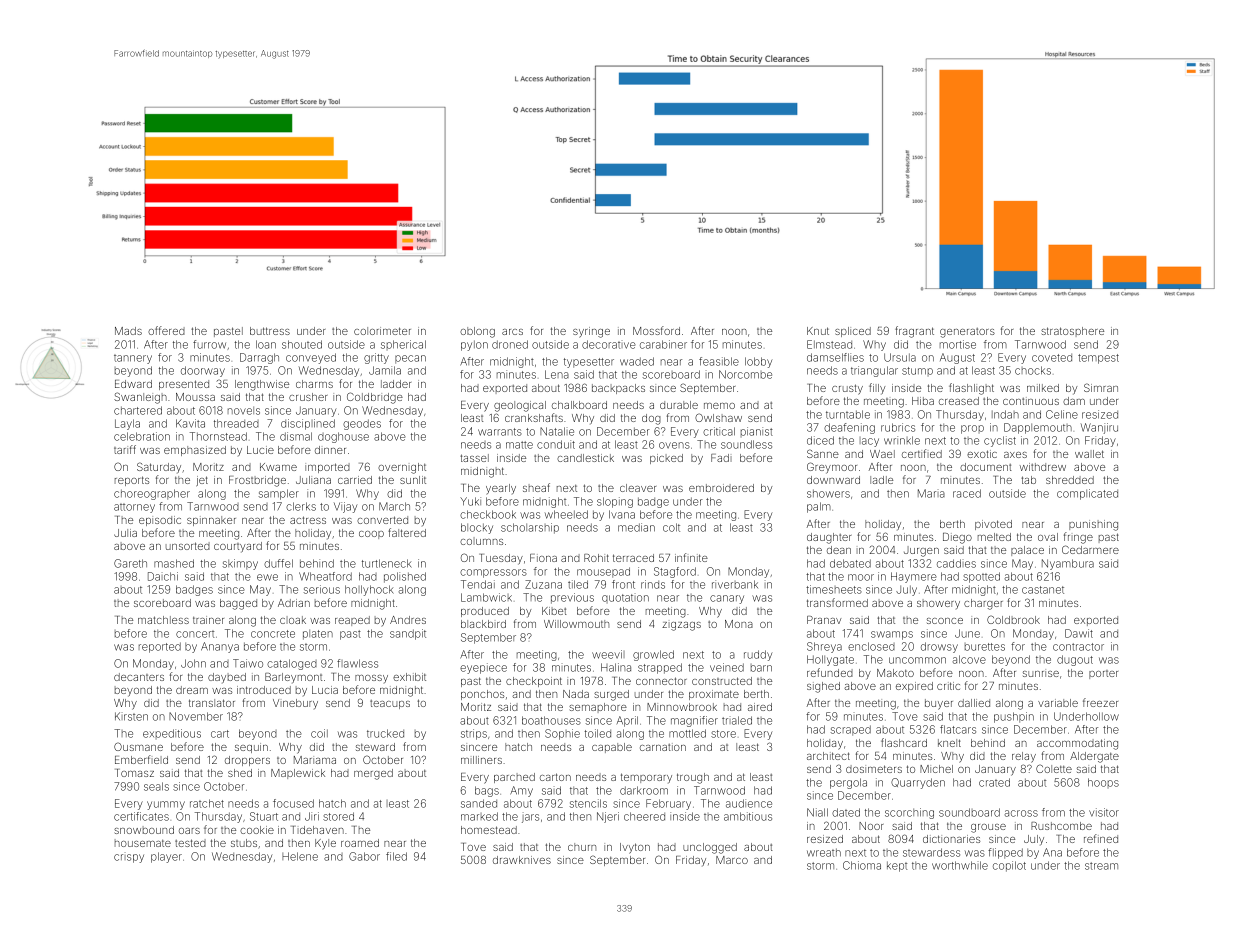 This screenshot has width=1233, height=952. What do you see at coordinates (207, 803) in the screenshot?
I see `ratchet` at bounding box center [207, 803].
